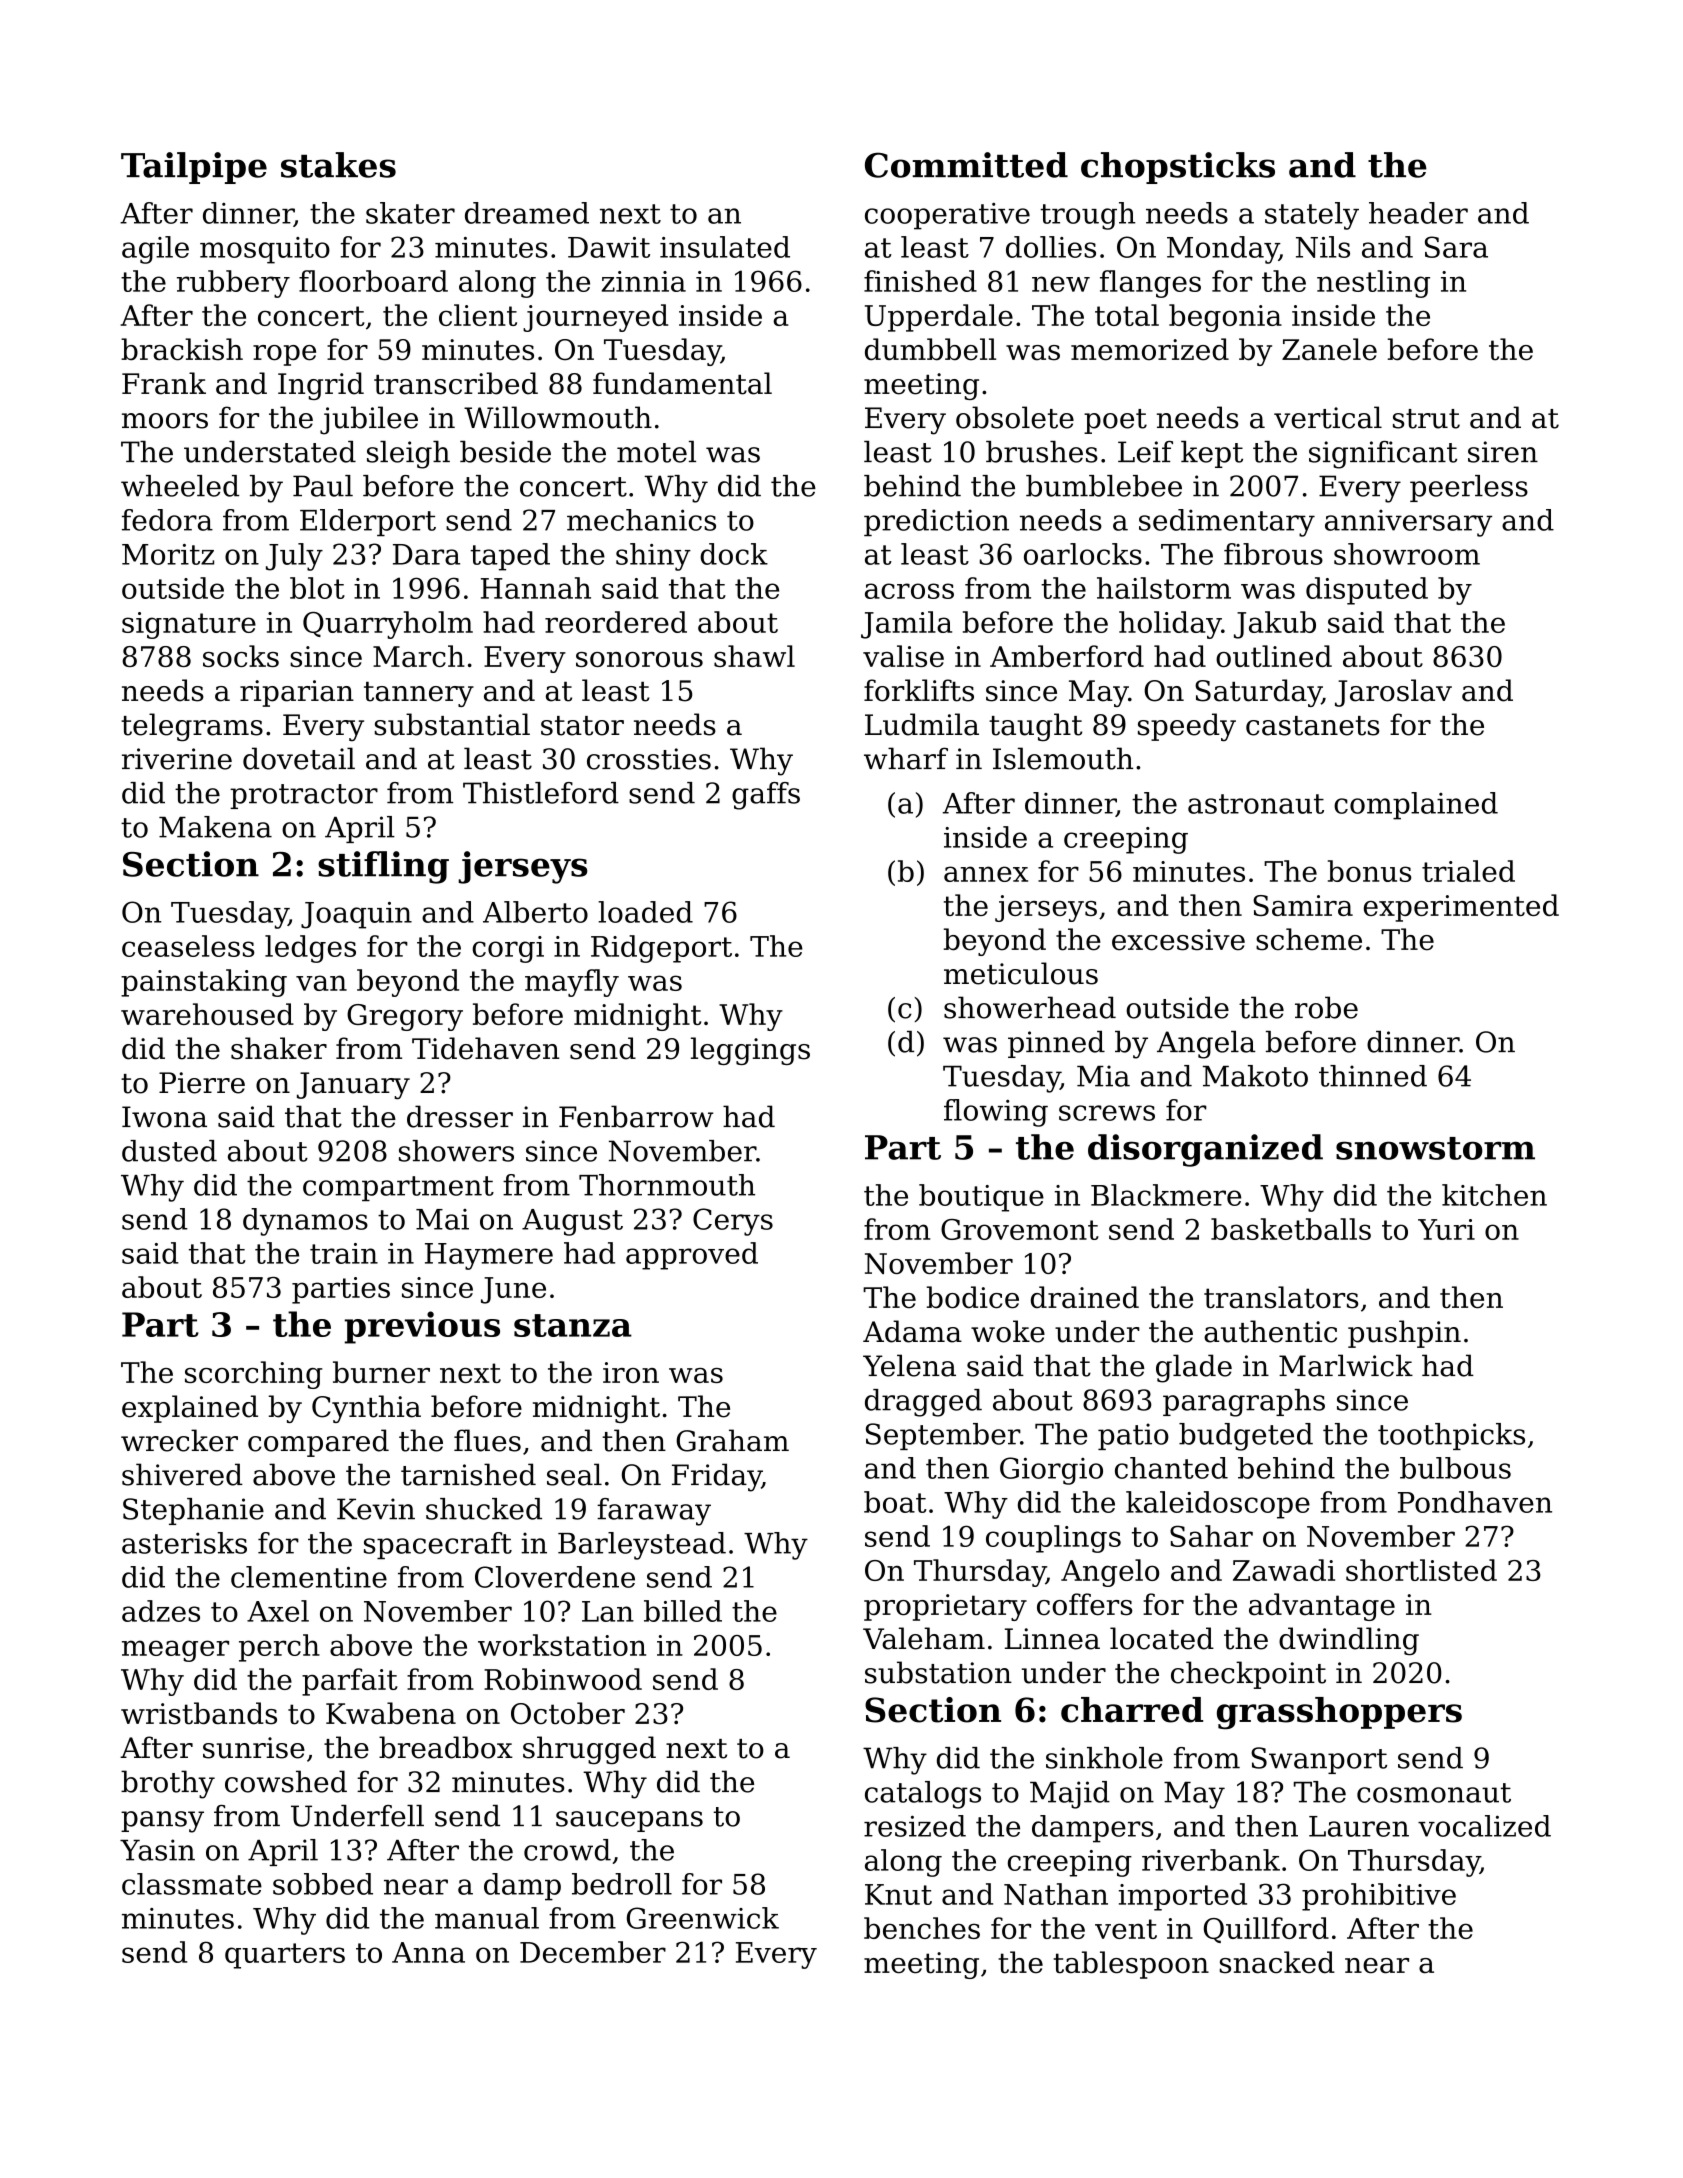  Describe the element at coordinates (1434, 1793) in the page. I see `cosmonaut` at that location.
